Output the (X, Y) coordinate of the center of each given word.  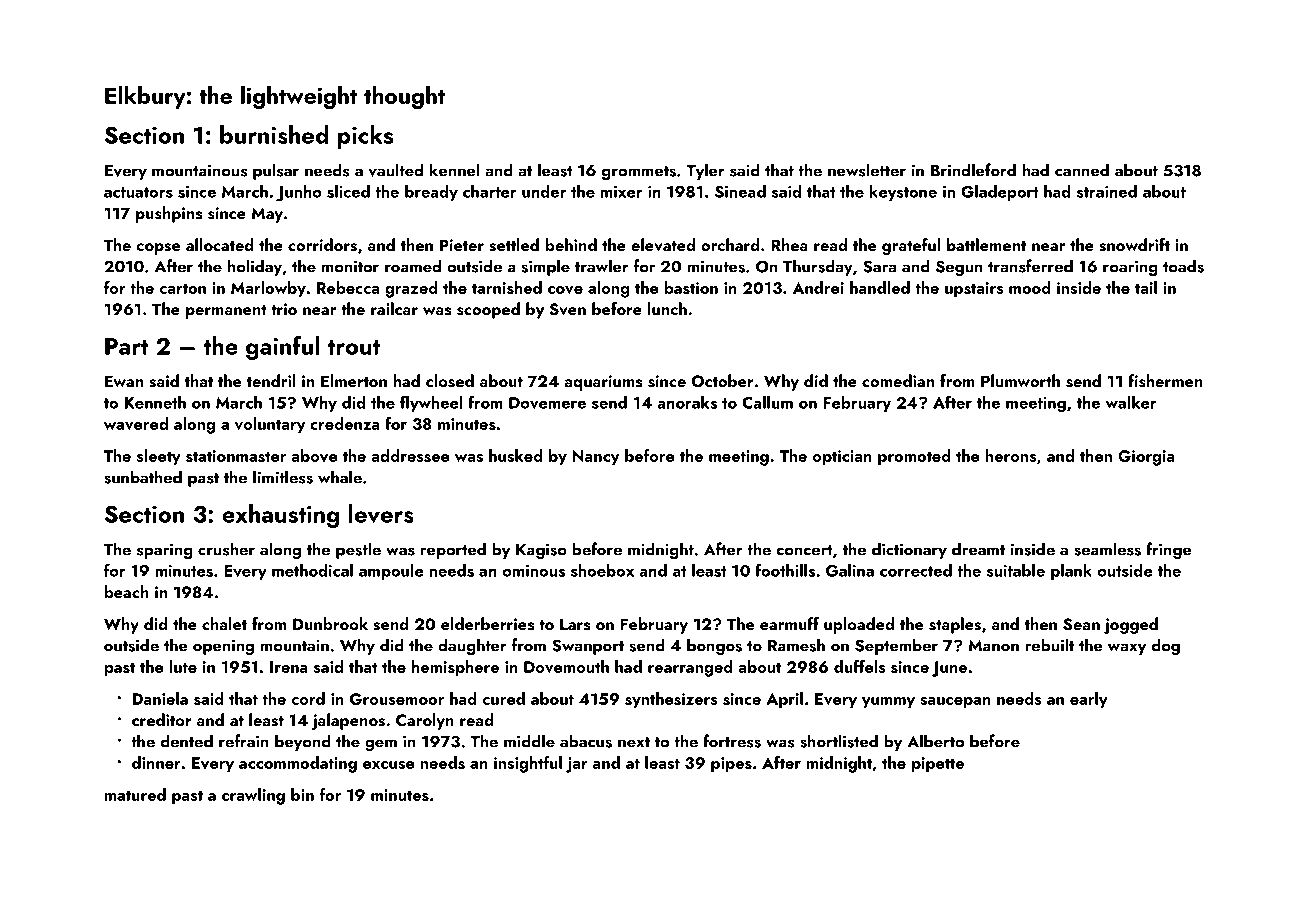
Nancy (595, 458)
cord (308, 698)
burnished (274, 134)
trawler (602, 266)
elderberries (487, 624)
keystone (903, 193)
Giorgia (1146, 458)
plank (1071, 572)
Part (127, 346)
